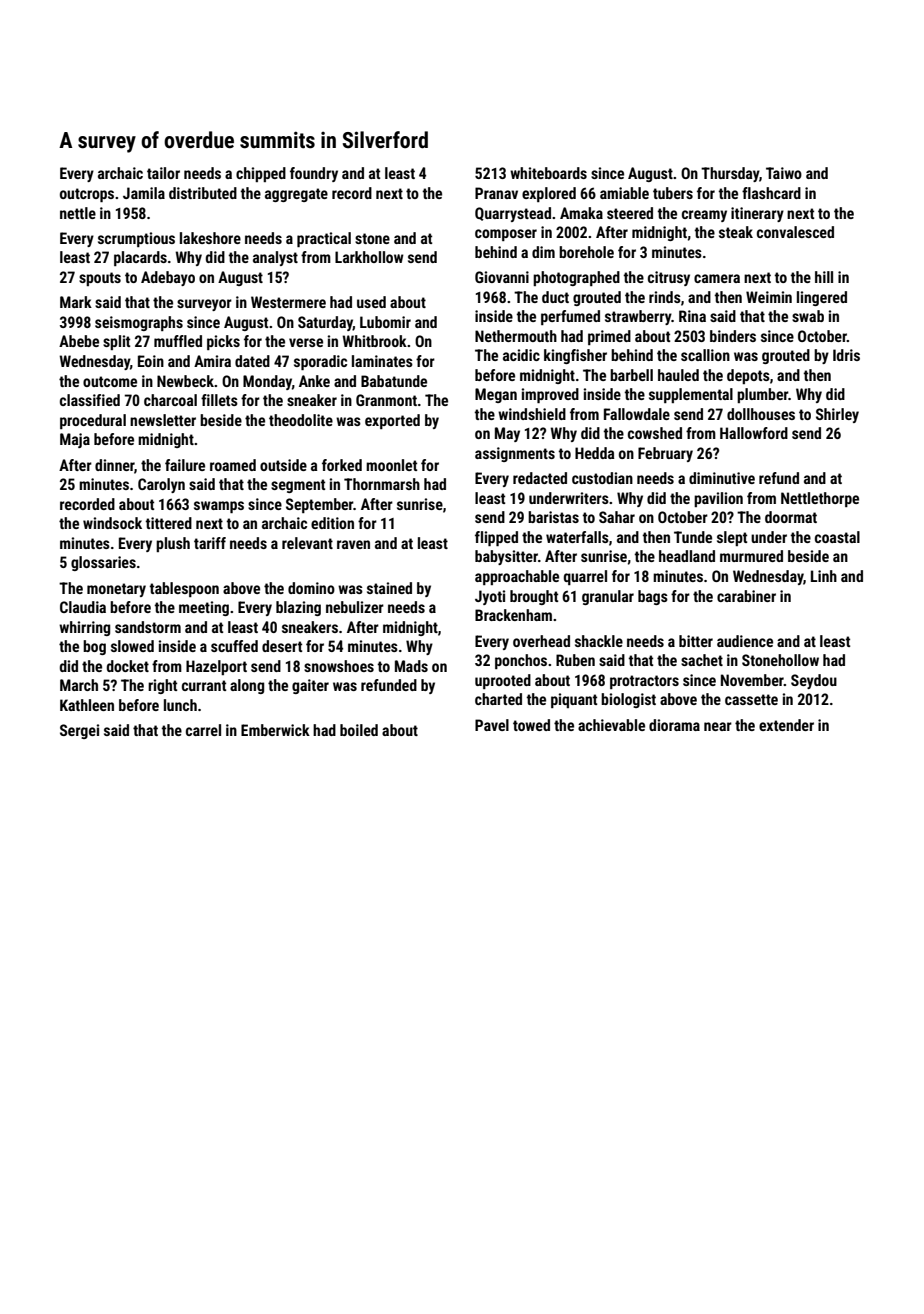 The height and width of the image is (1314, 924). Describe the element at coordinates (506, 235) in the image. I see `composer` at that location.
